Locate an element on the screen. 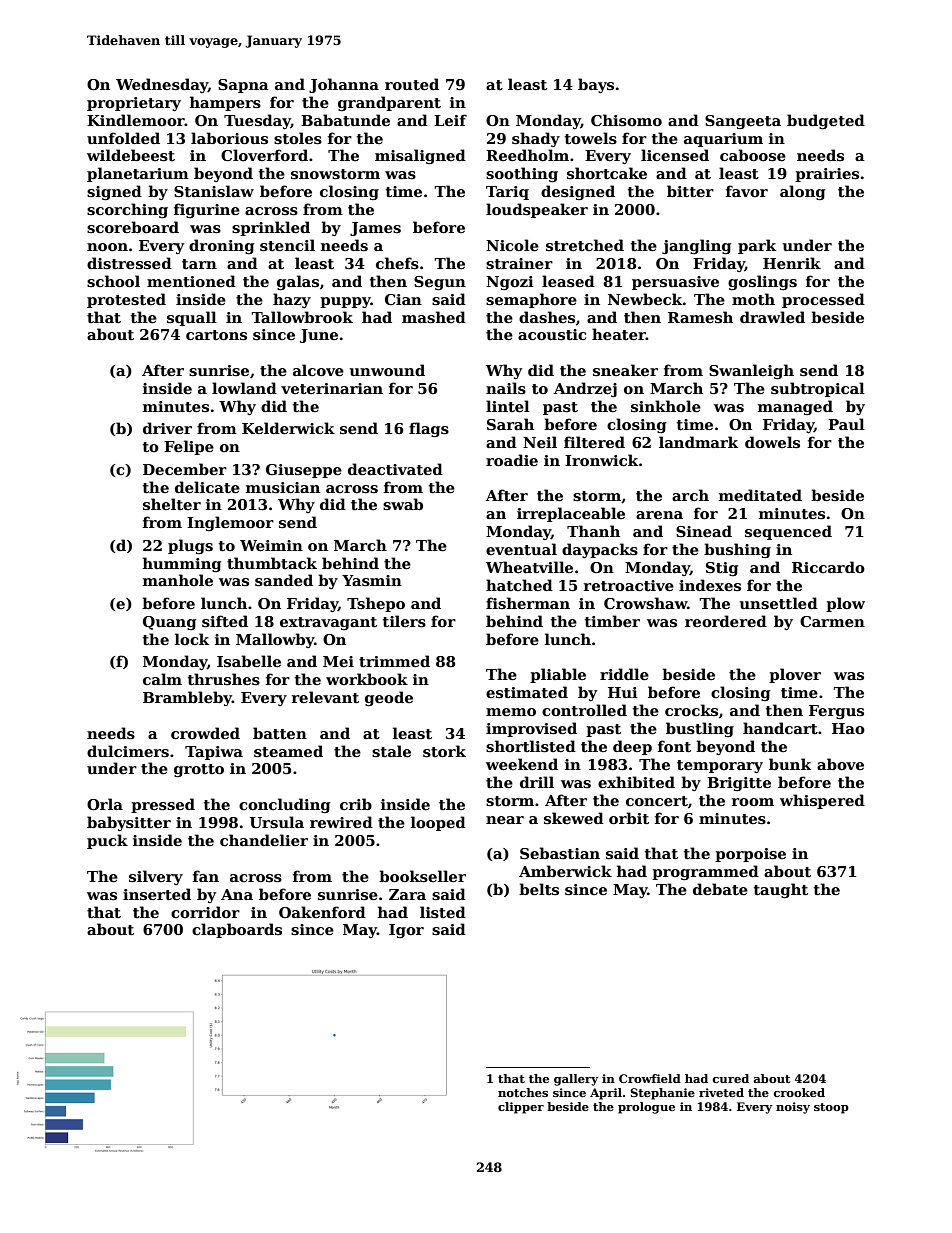 This screenshot has height=1233, width=952. reordered is located at coordinates (726, 621).
